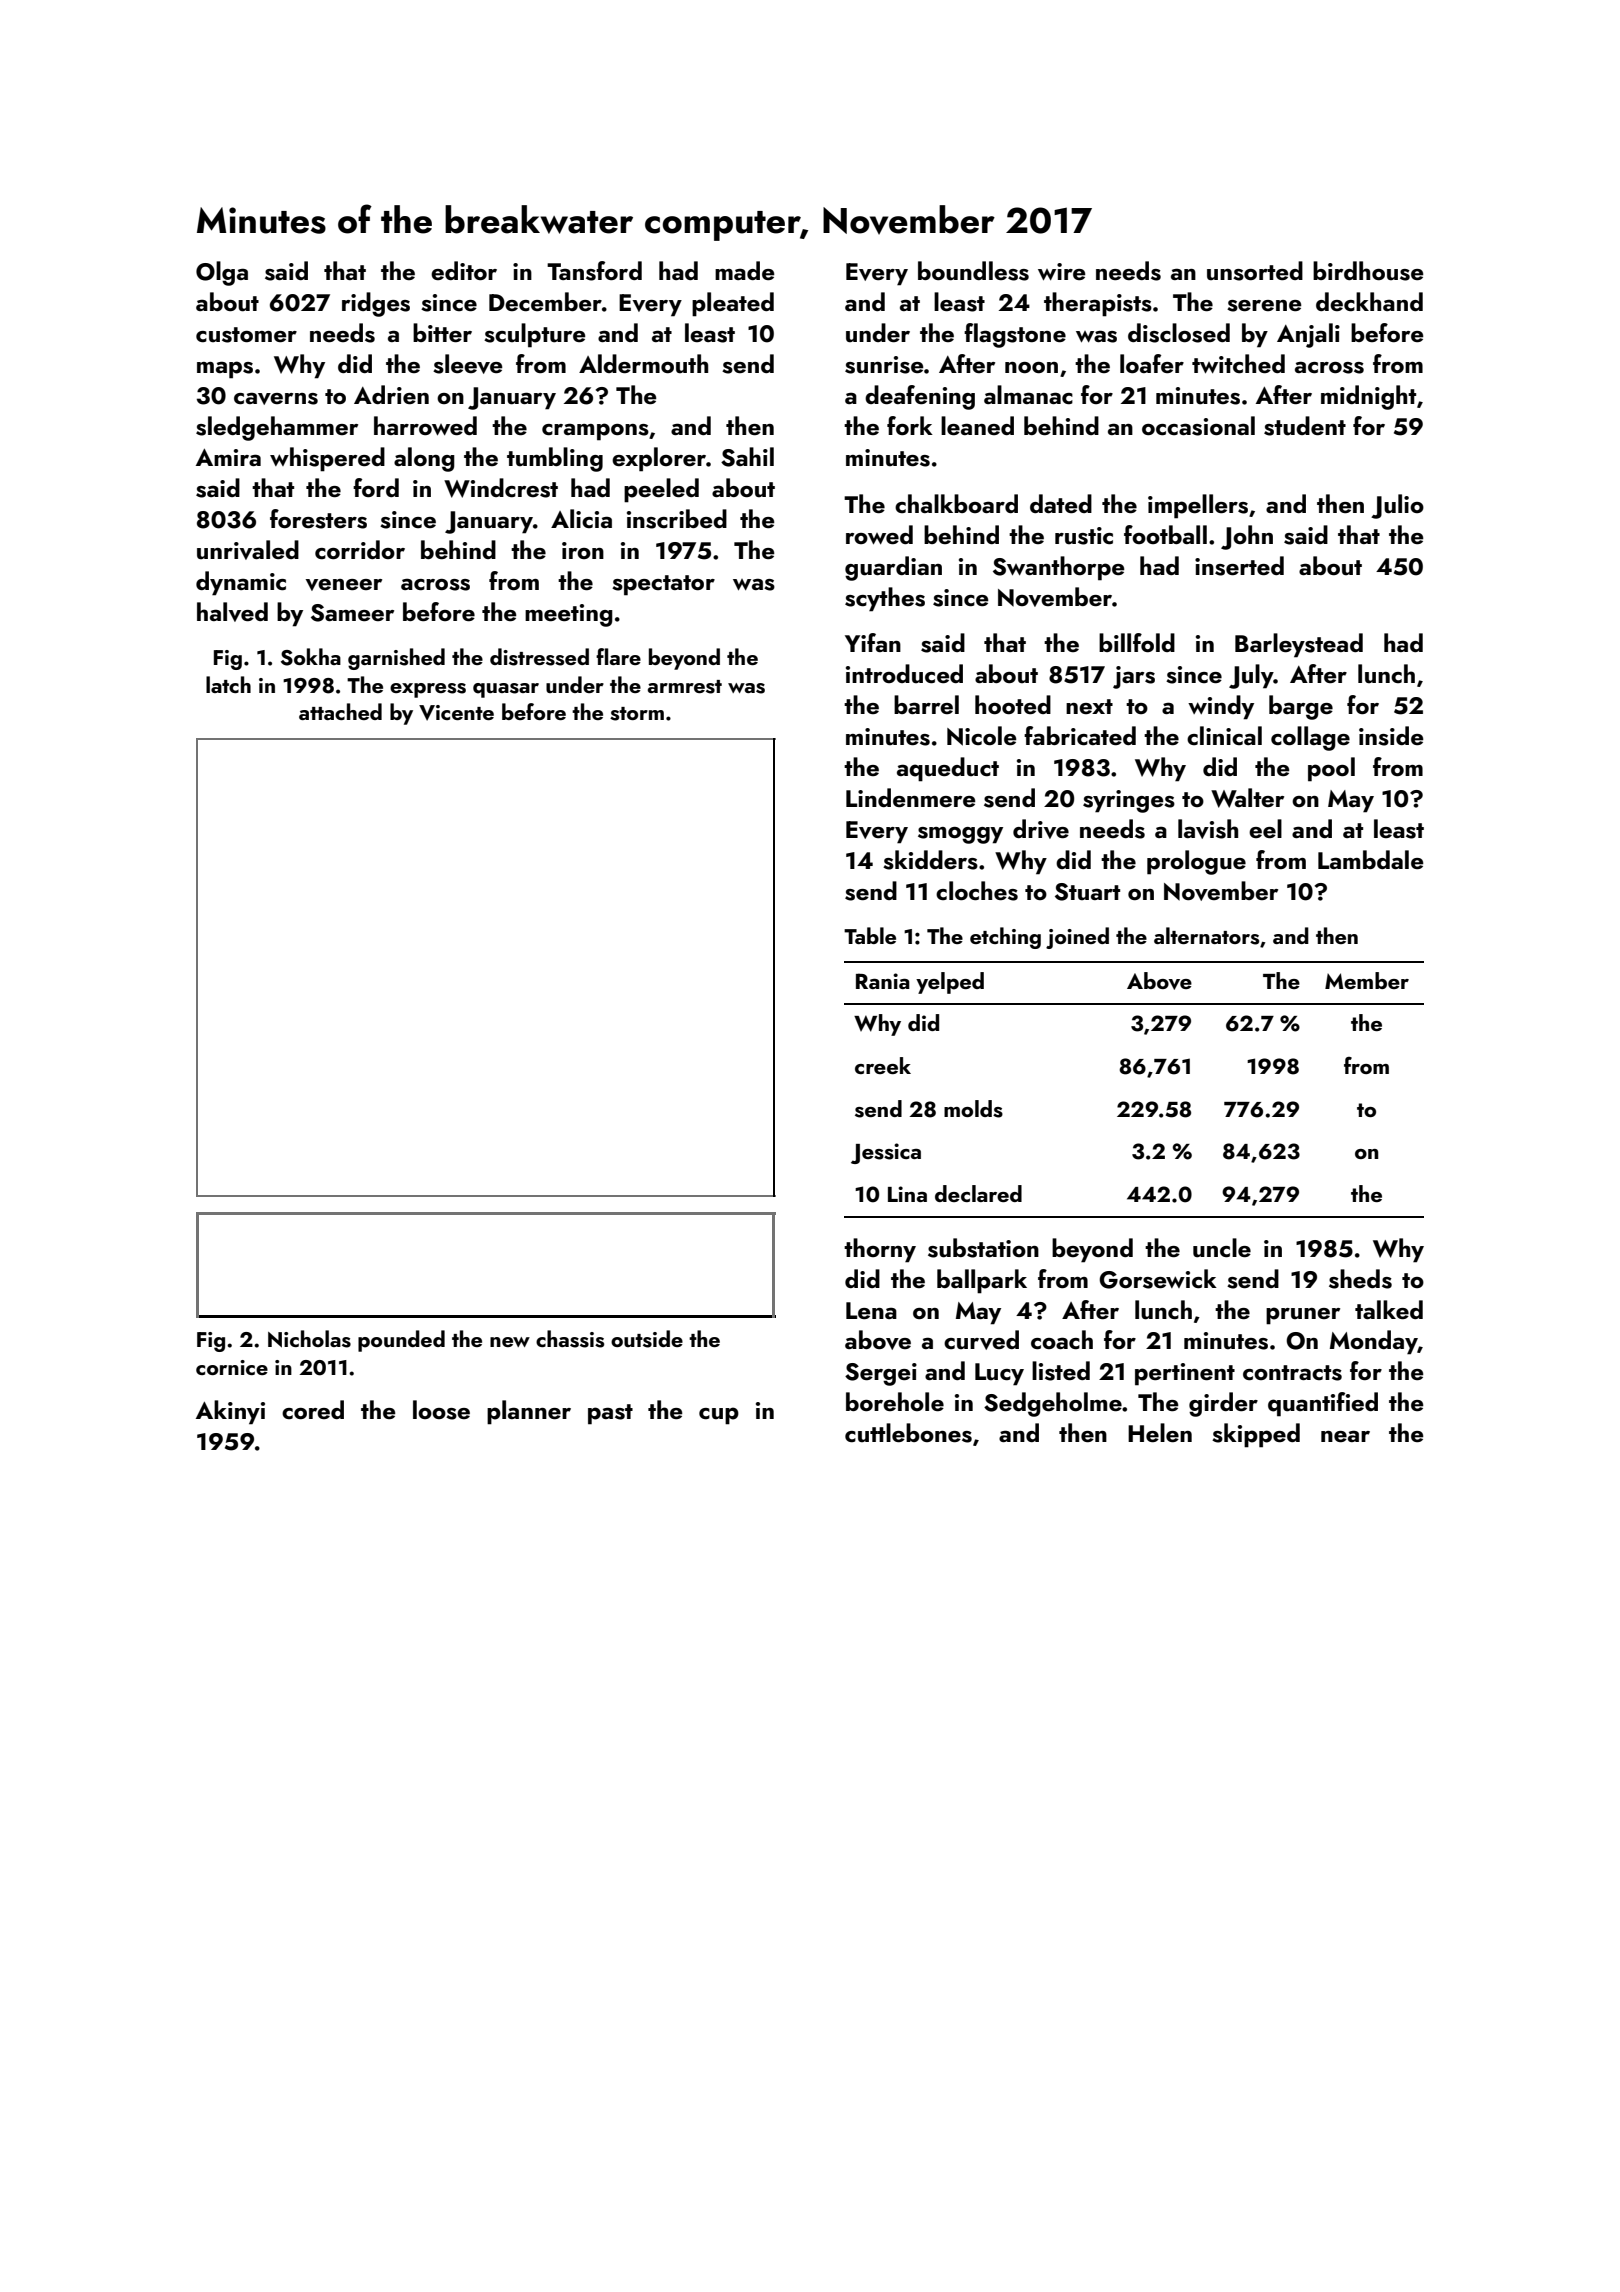 Image resolution: width=1620 pixels, height=2292 pixels. Describe the element at coordinates (232, 1367) in the document. I see `cornice` at that location.
